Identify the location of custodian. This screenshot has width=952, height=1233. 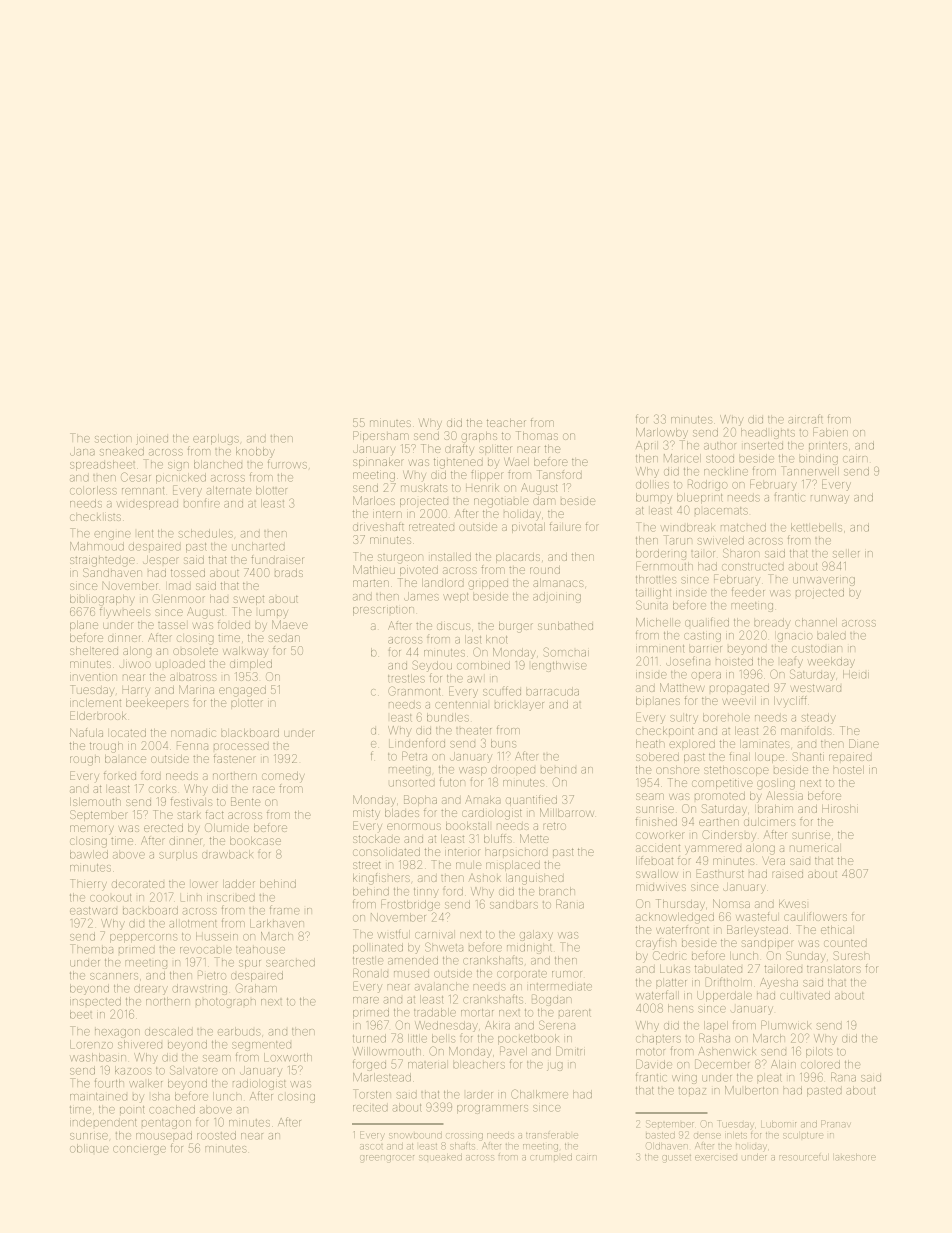
(817, 649).
